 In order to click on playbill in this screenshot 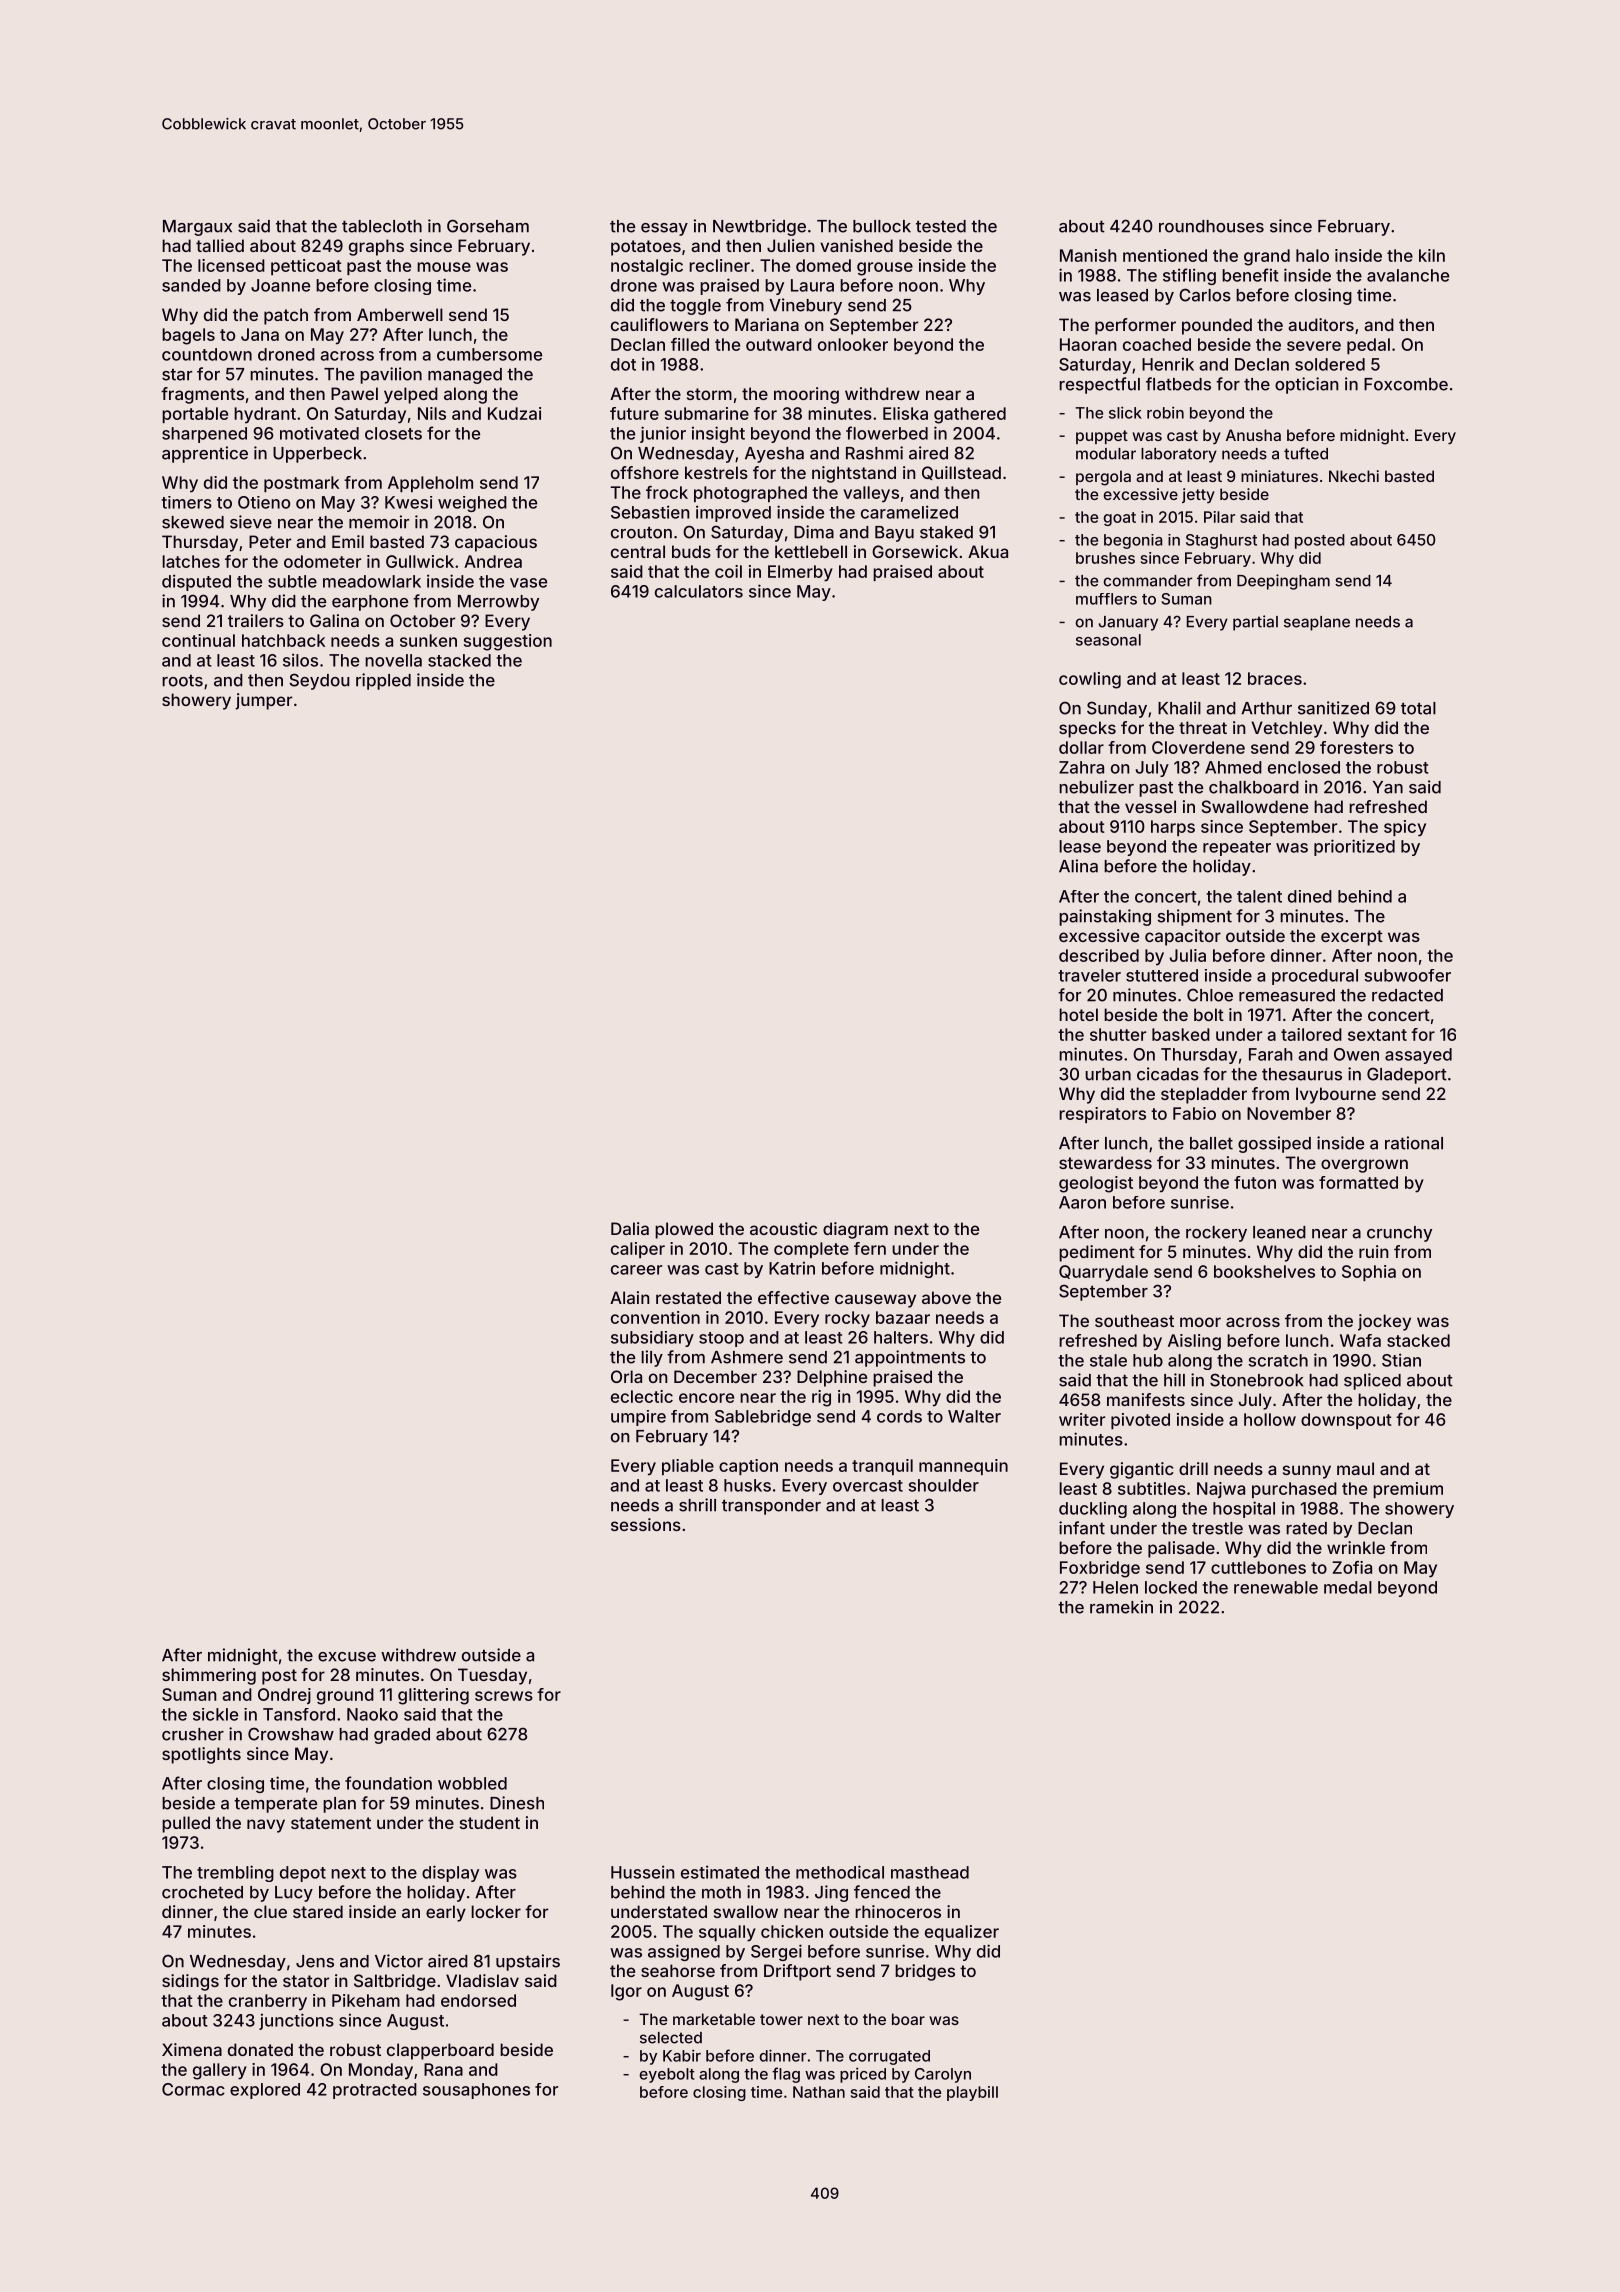, I will do `click(972, 2093)`.
